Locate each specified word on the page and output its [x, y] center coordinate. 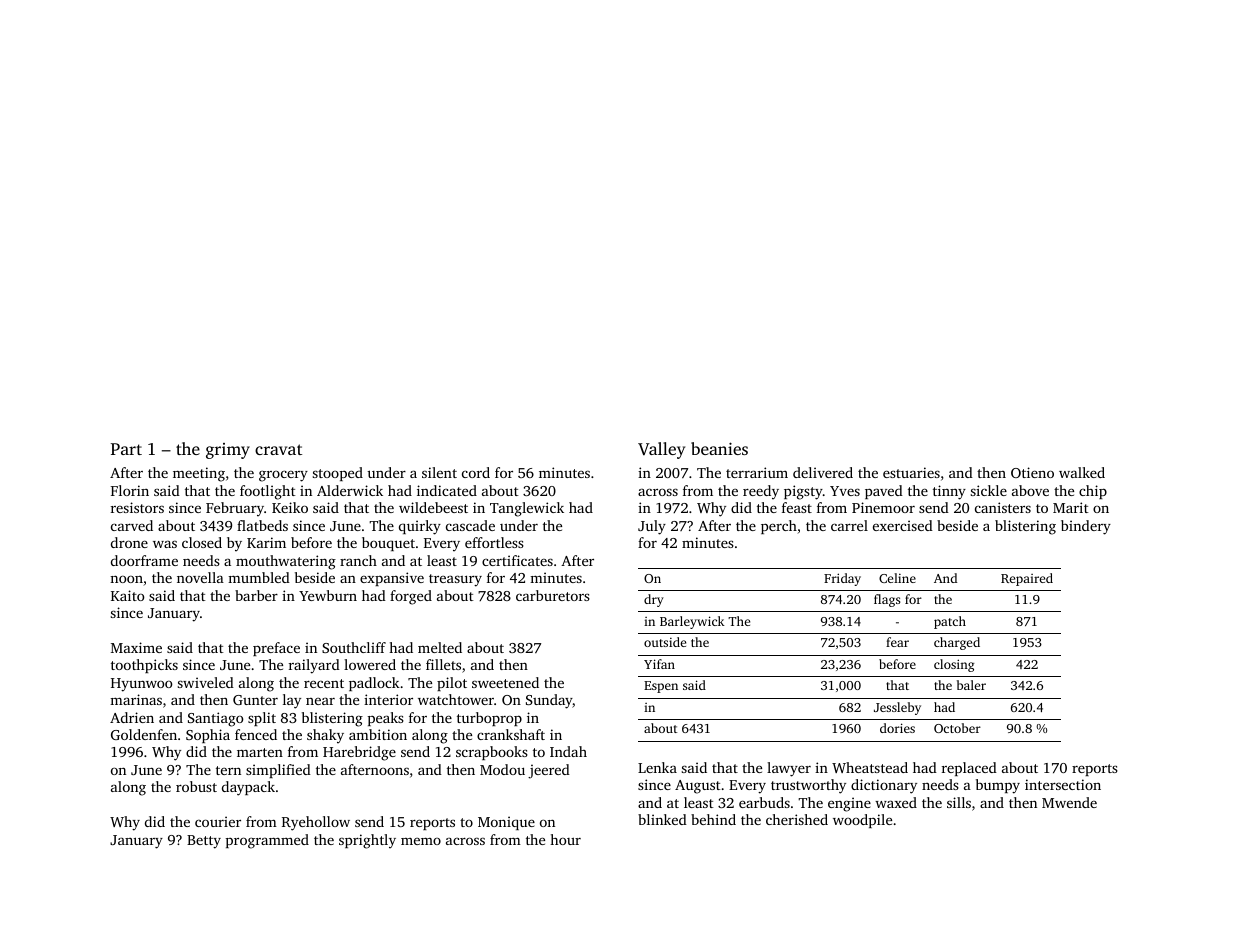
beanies [719, 448]
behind [713, 819]
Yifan [659, 664]
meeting [199, 474]
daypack [248, 788]
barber [256, 595]
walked [1082, 472]
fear [897, 642]
